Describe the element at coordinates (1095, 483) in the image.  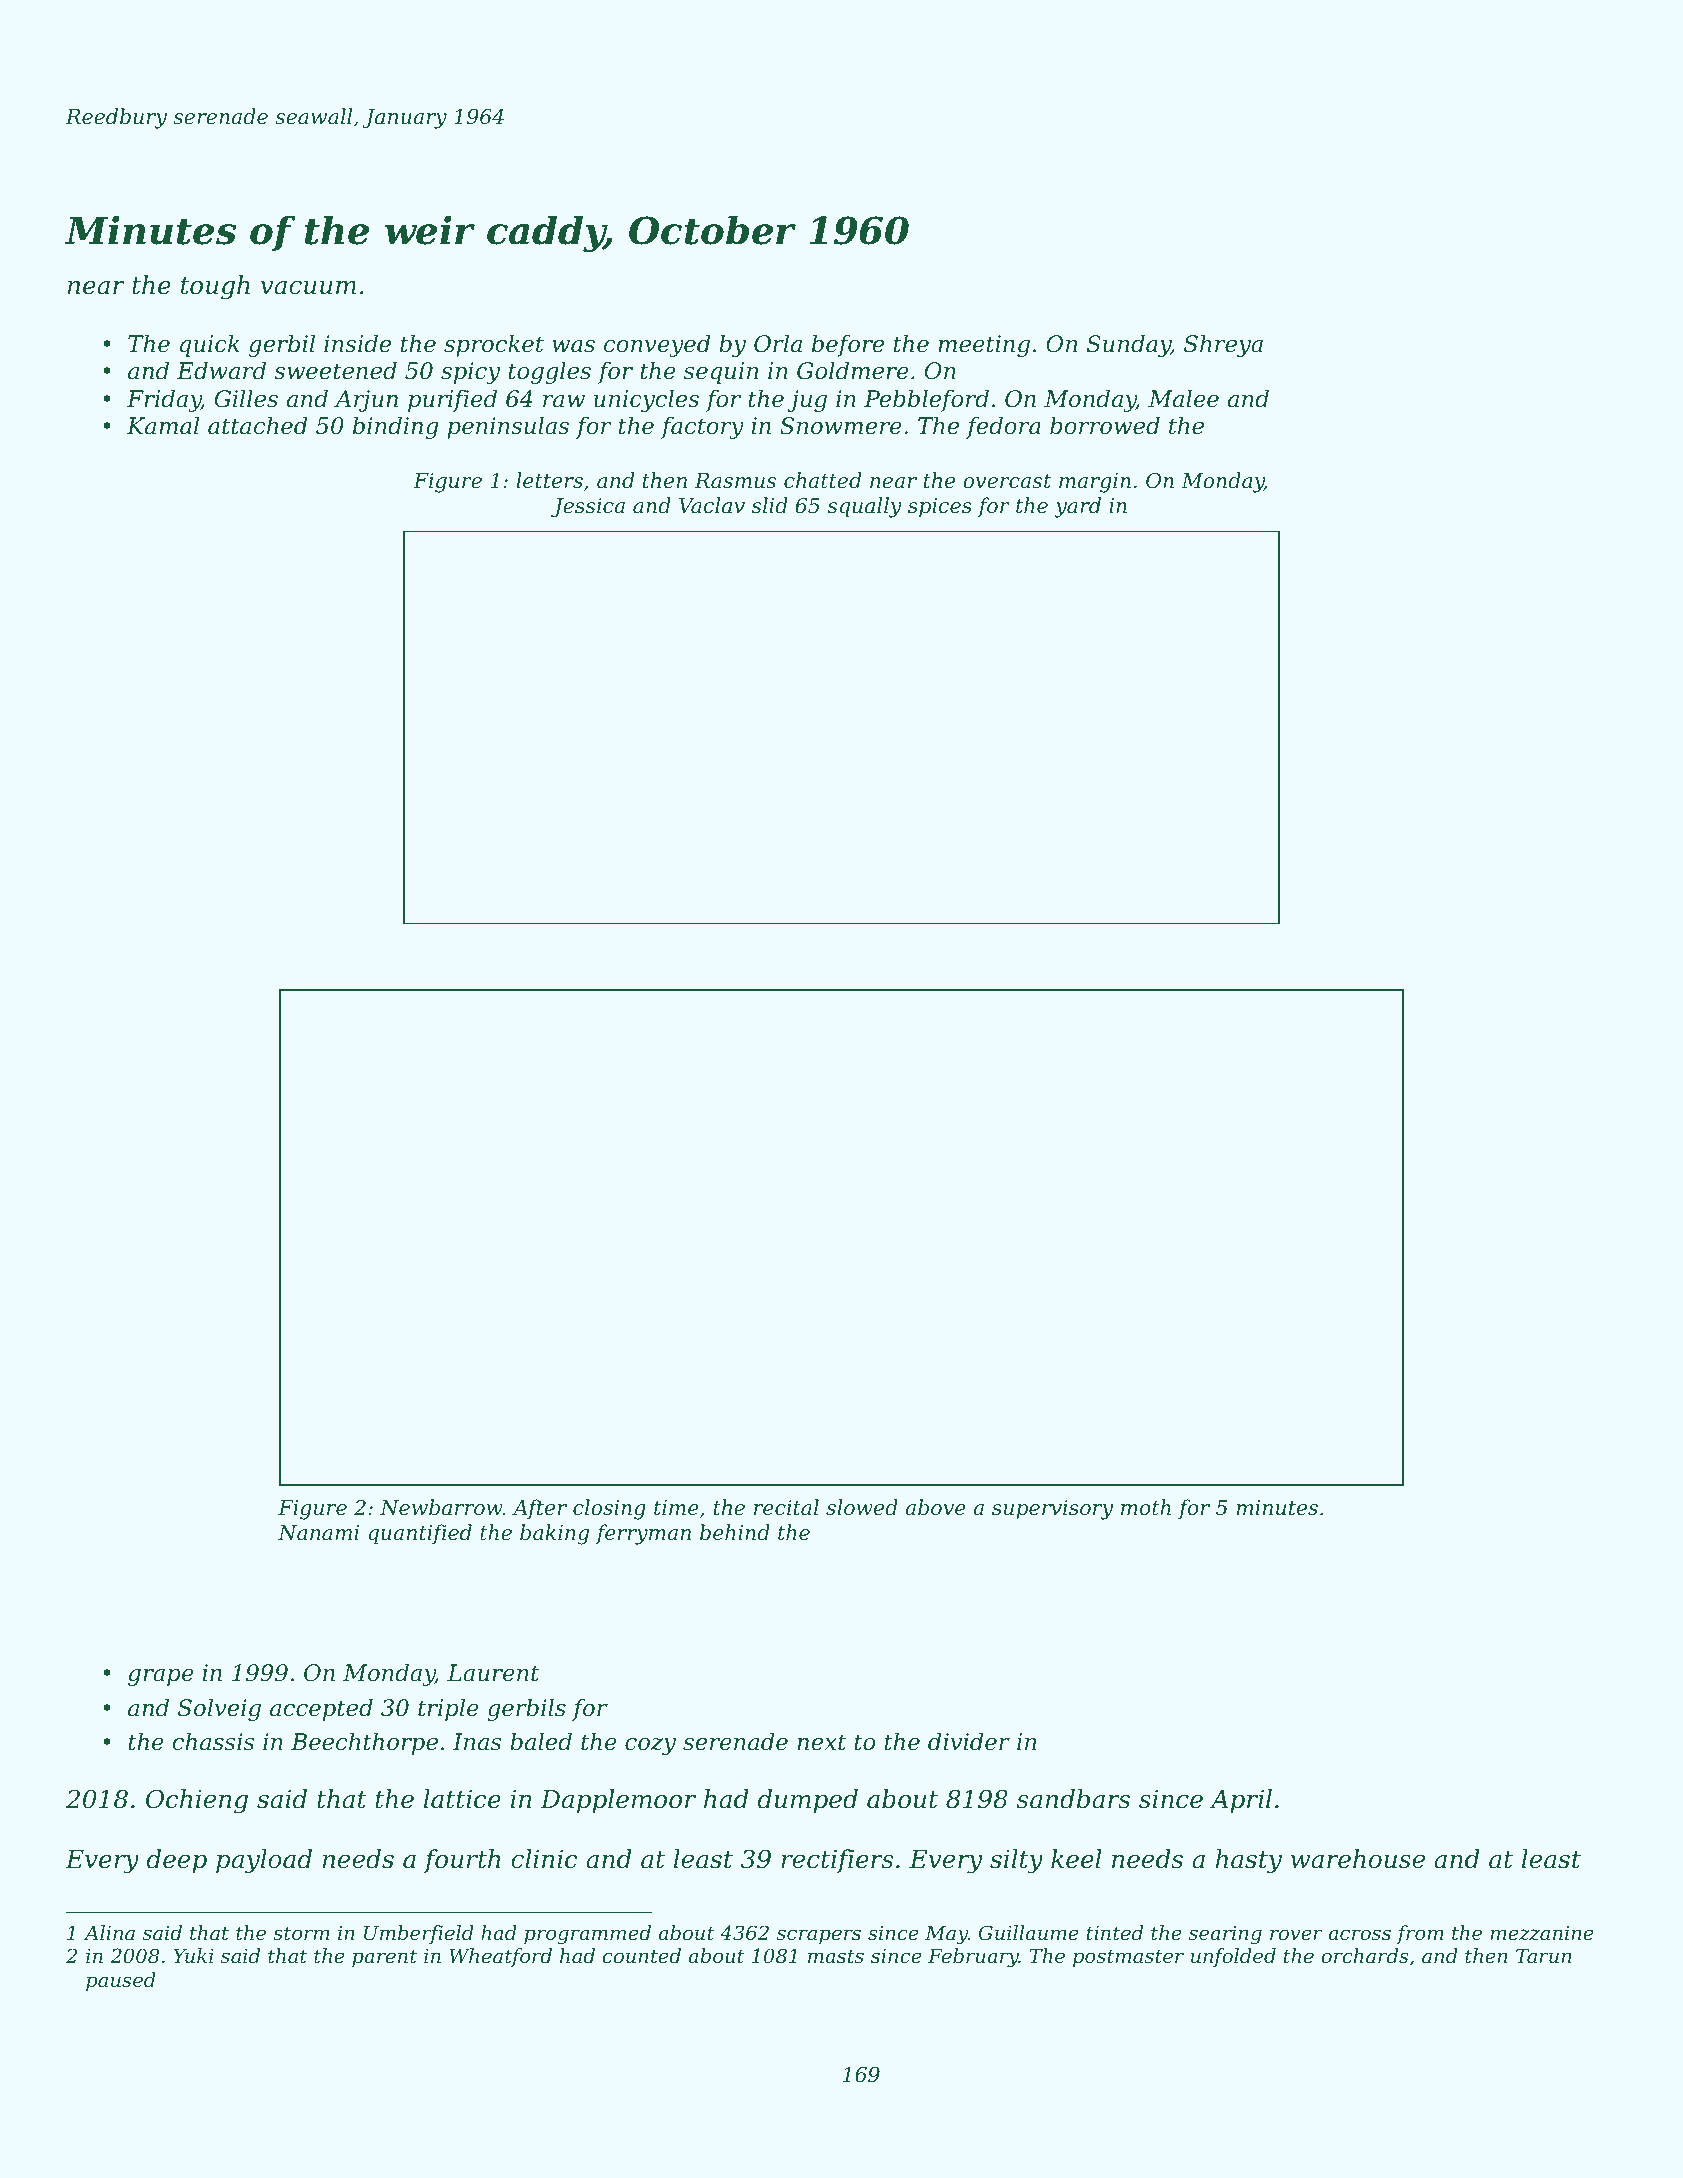
I see `margin` at that location.
